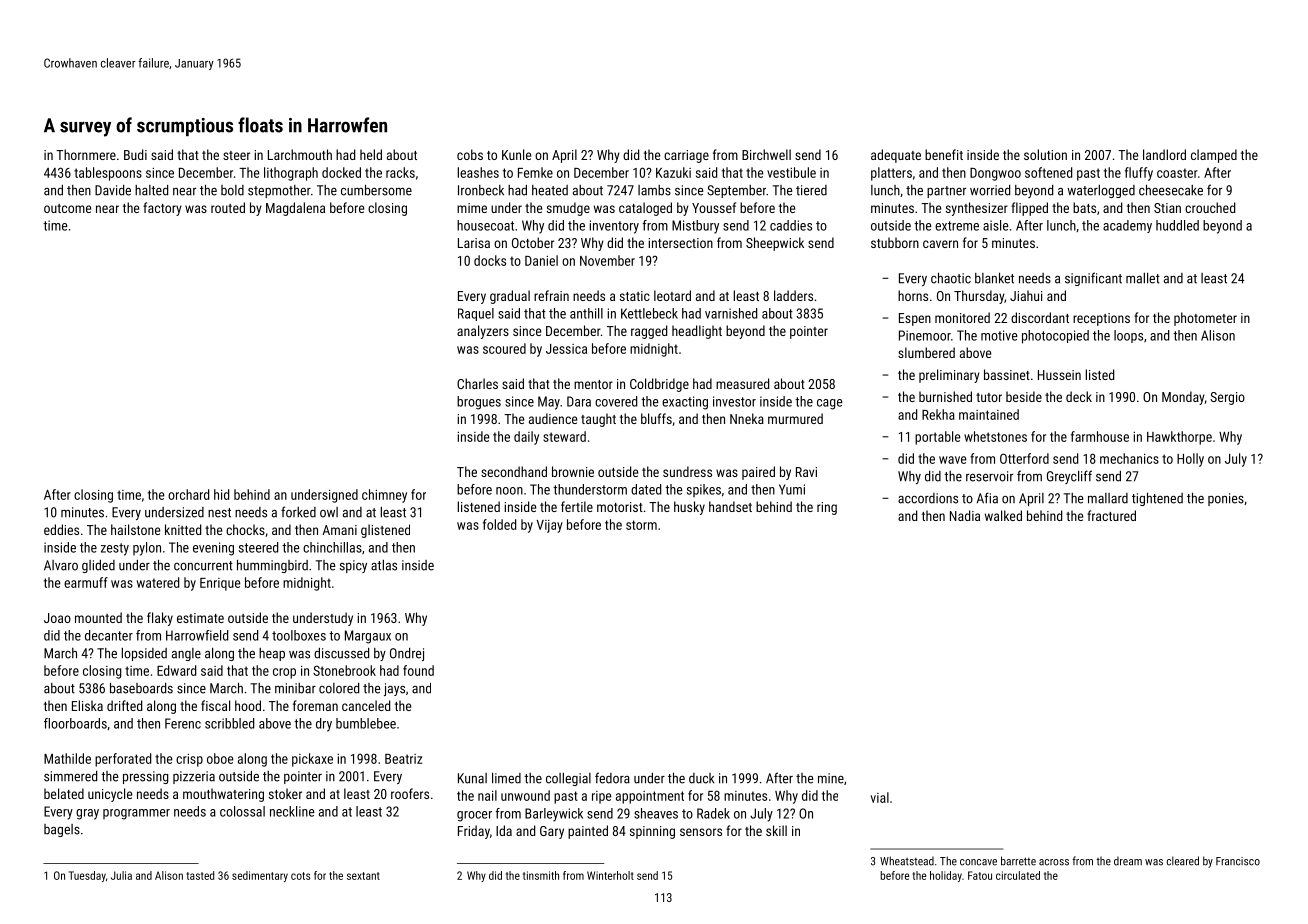 Image resolution: width=1308 pixels, height=924 pixels. Describe the element at coordinates (1227, 398) in the screenshot. I see `Sergio` at that location.
